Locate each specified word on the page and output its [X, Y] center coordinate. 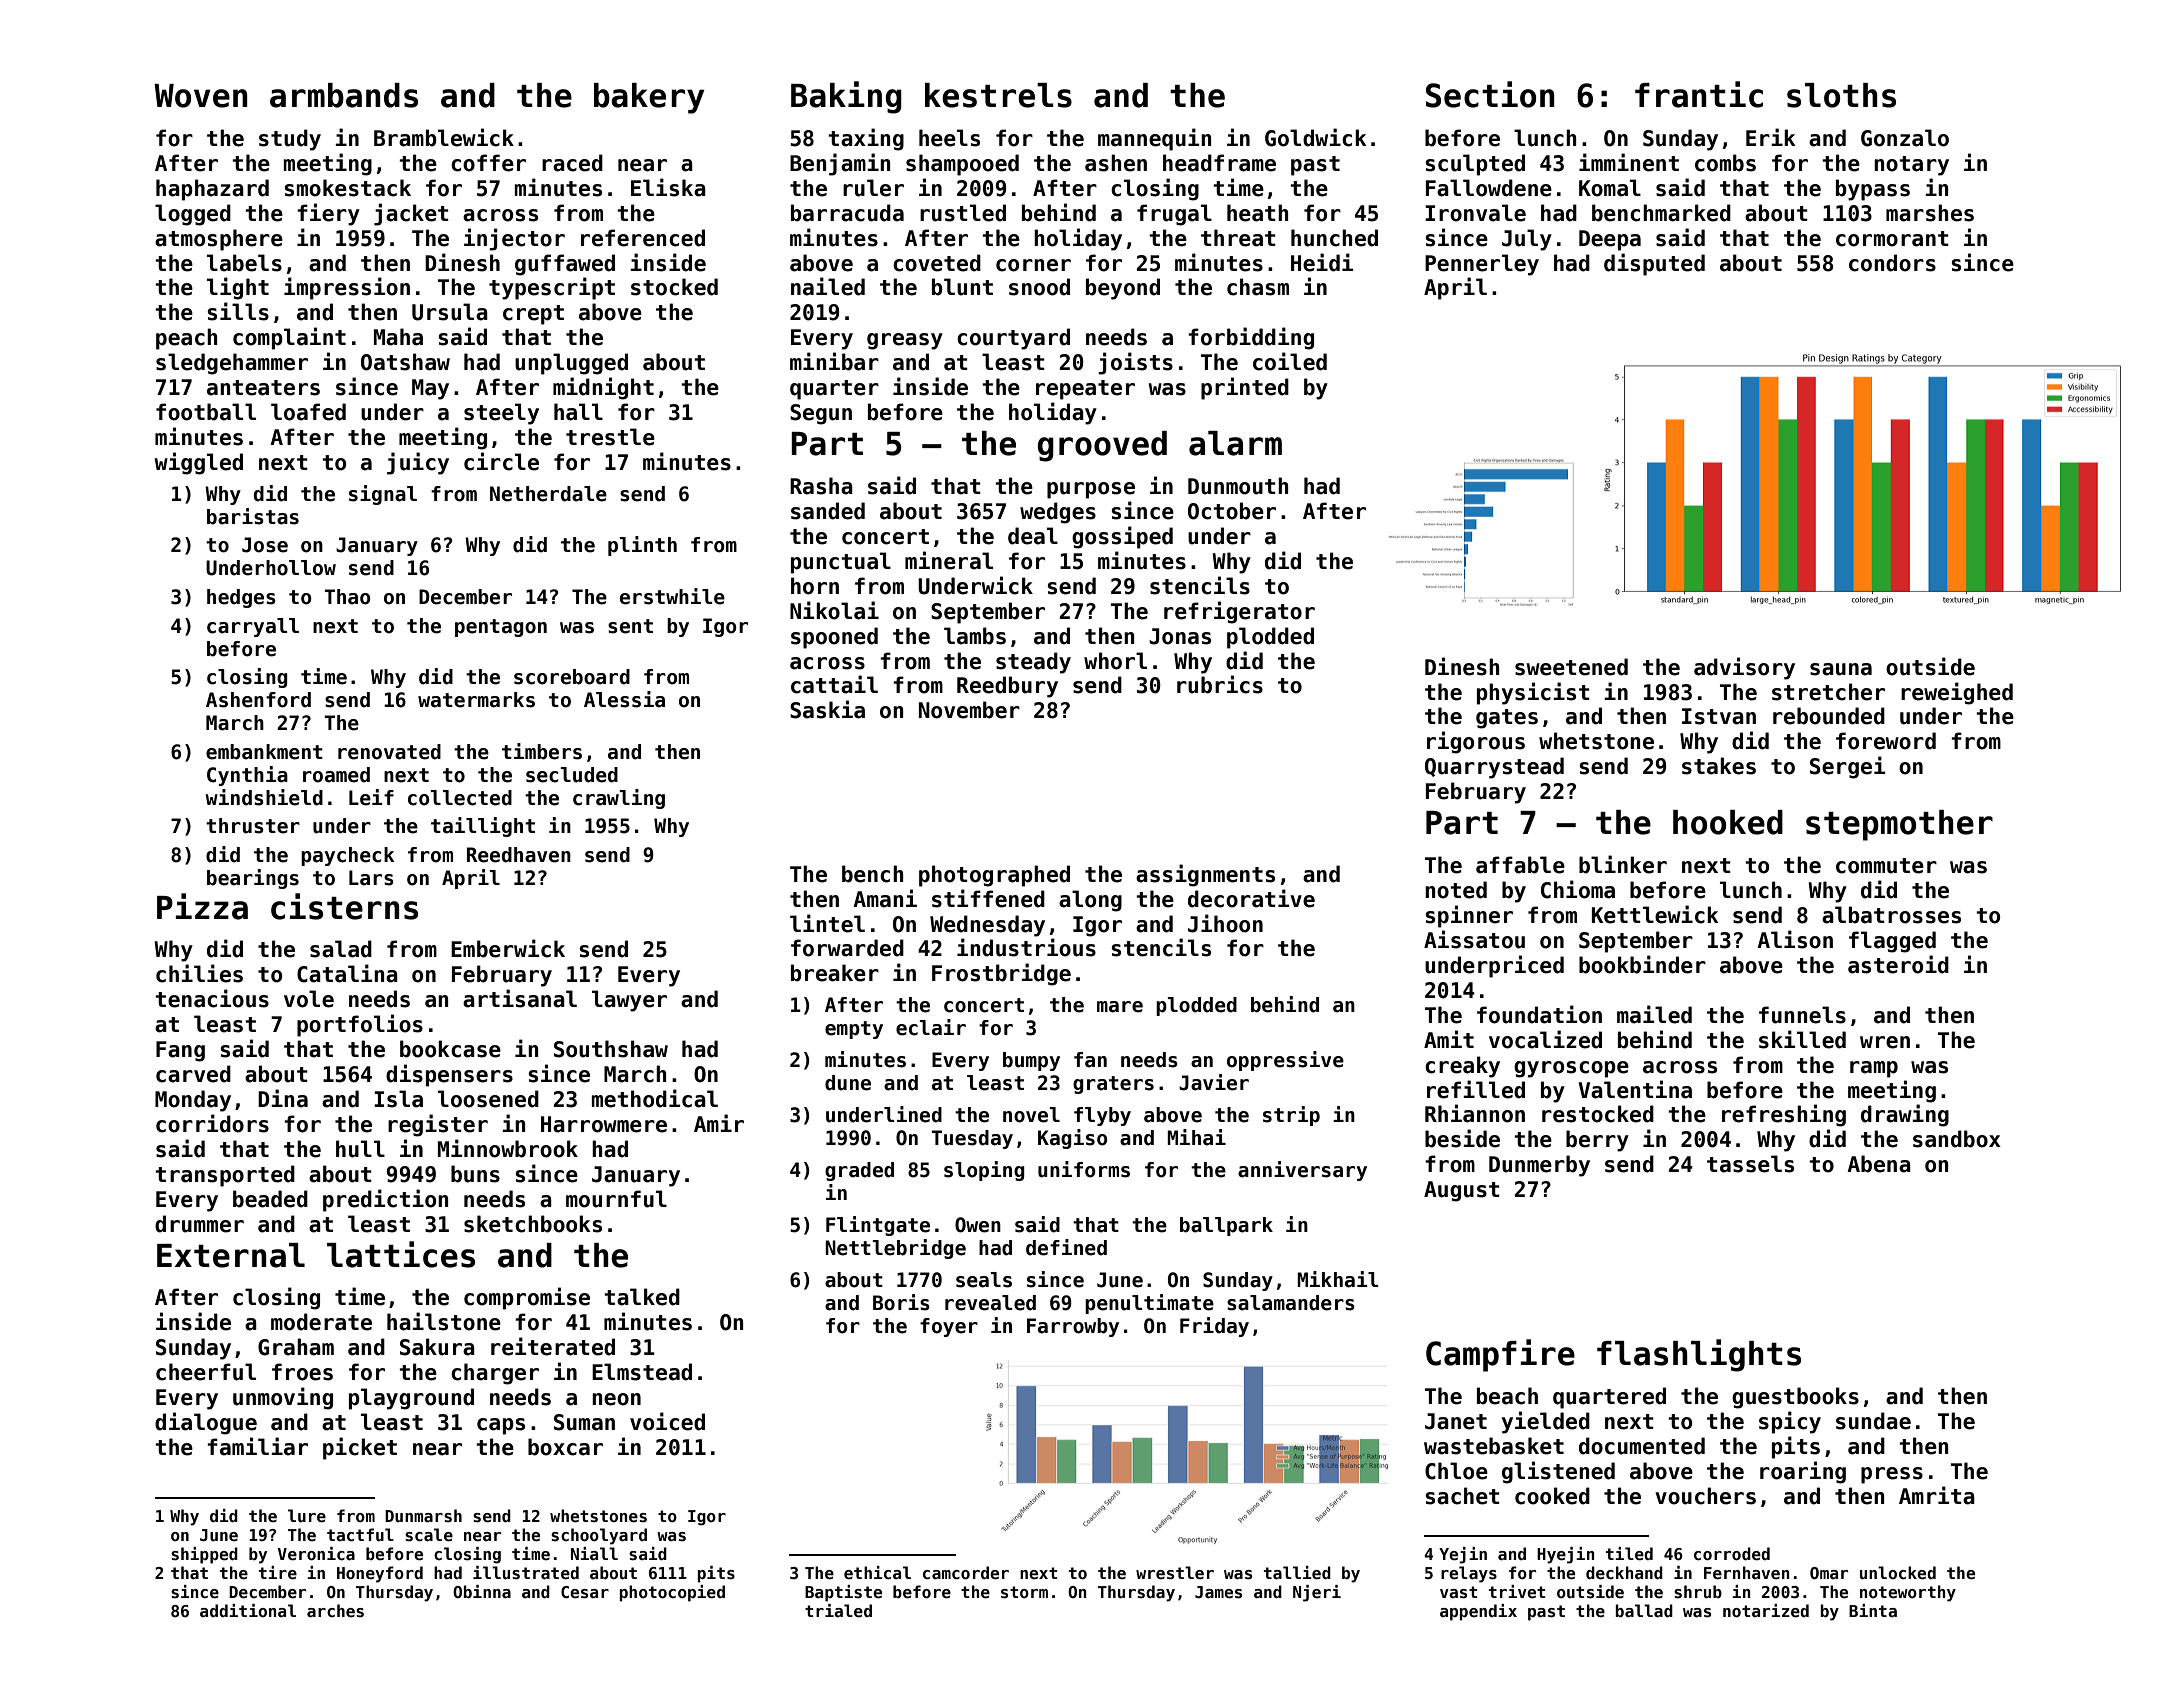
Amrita [1937, 1495]
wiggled [199, 463]
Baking [846, 97]
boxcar [565, 1447]
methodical [655, 1098]
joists [1135, 363]
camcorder [966, 1573]
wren [1885, 1042]
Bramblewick [444, 137]
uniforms [1084, 1169]
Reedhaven [519, 855]
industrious [1026, 947]
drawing [1905, 1115]
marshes [1930, 213]
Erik [1771, 137]
